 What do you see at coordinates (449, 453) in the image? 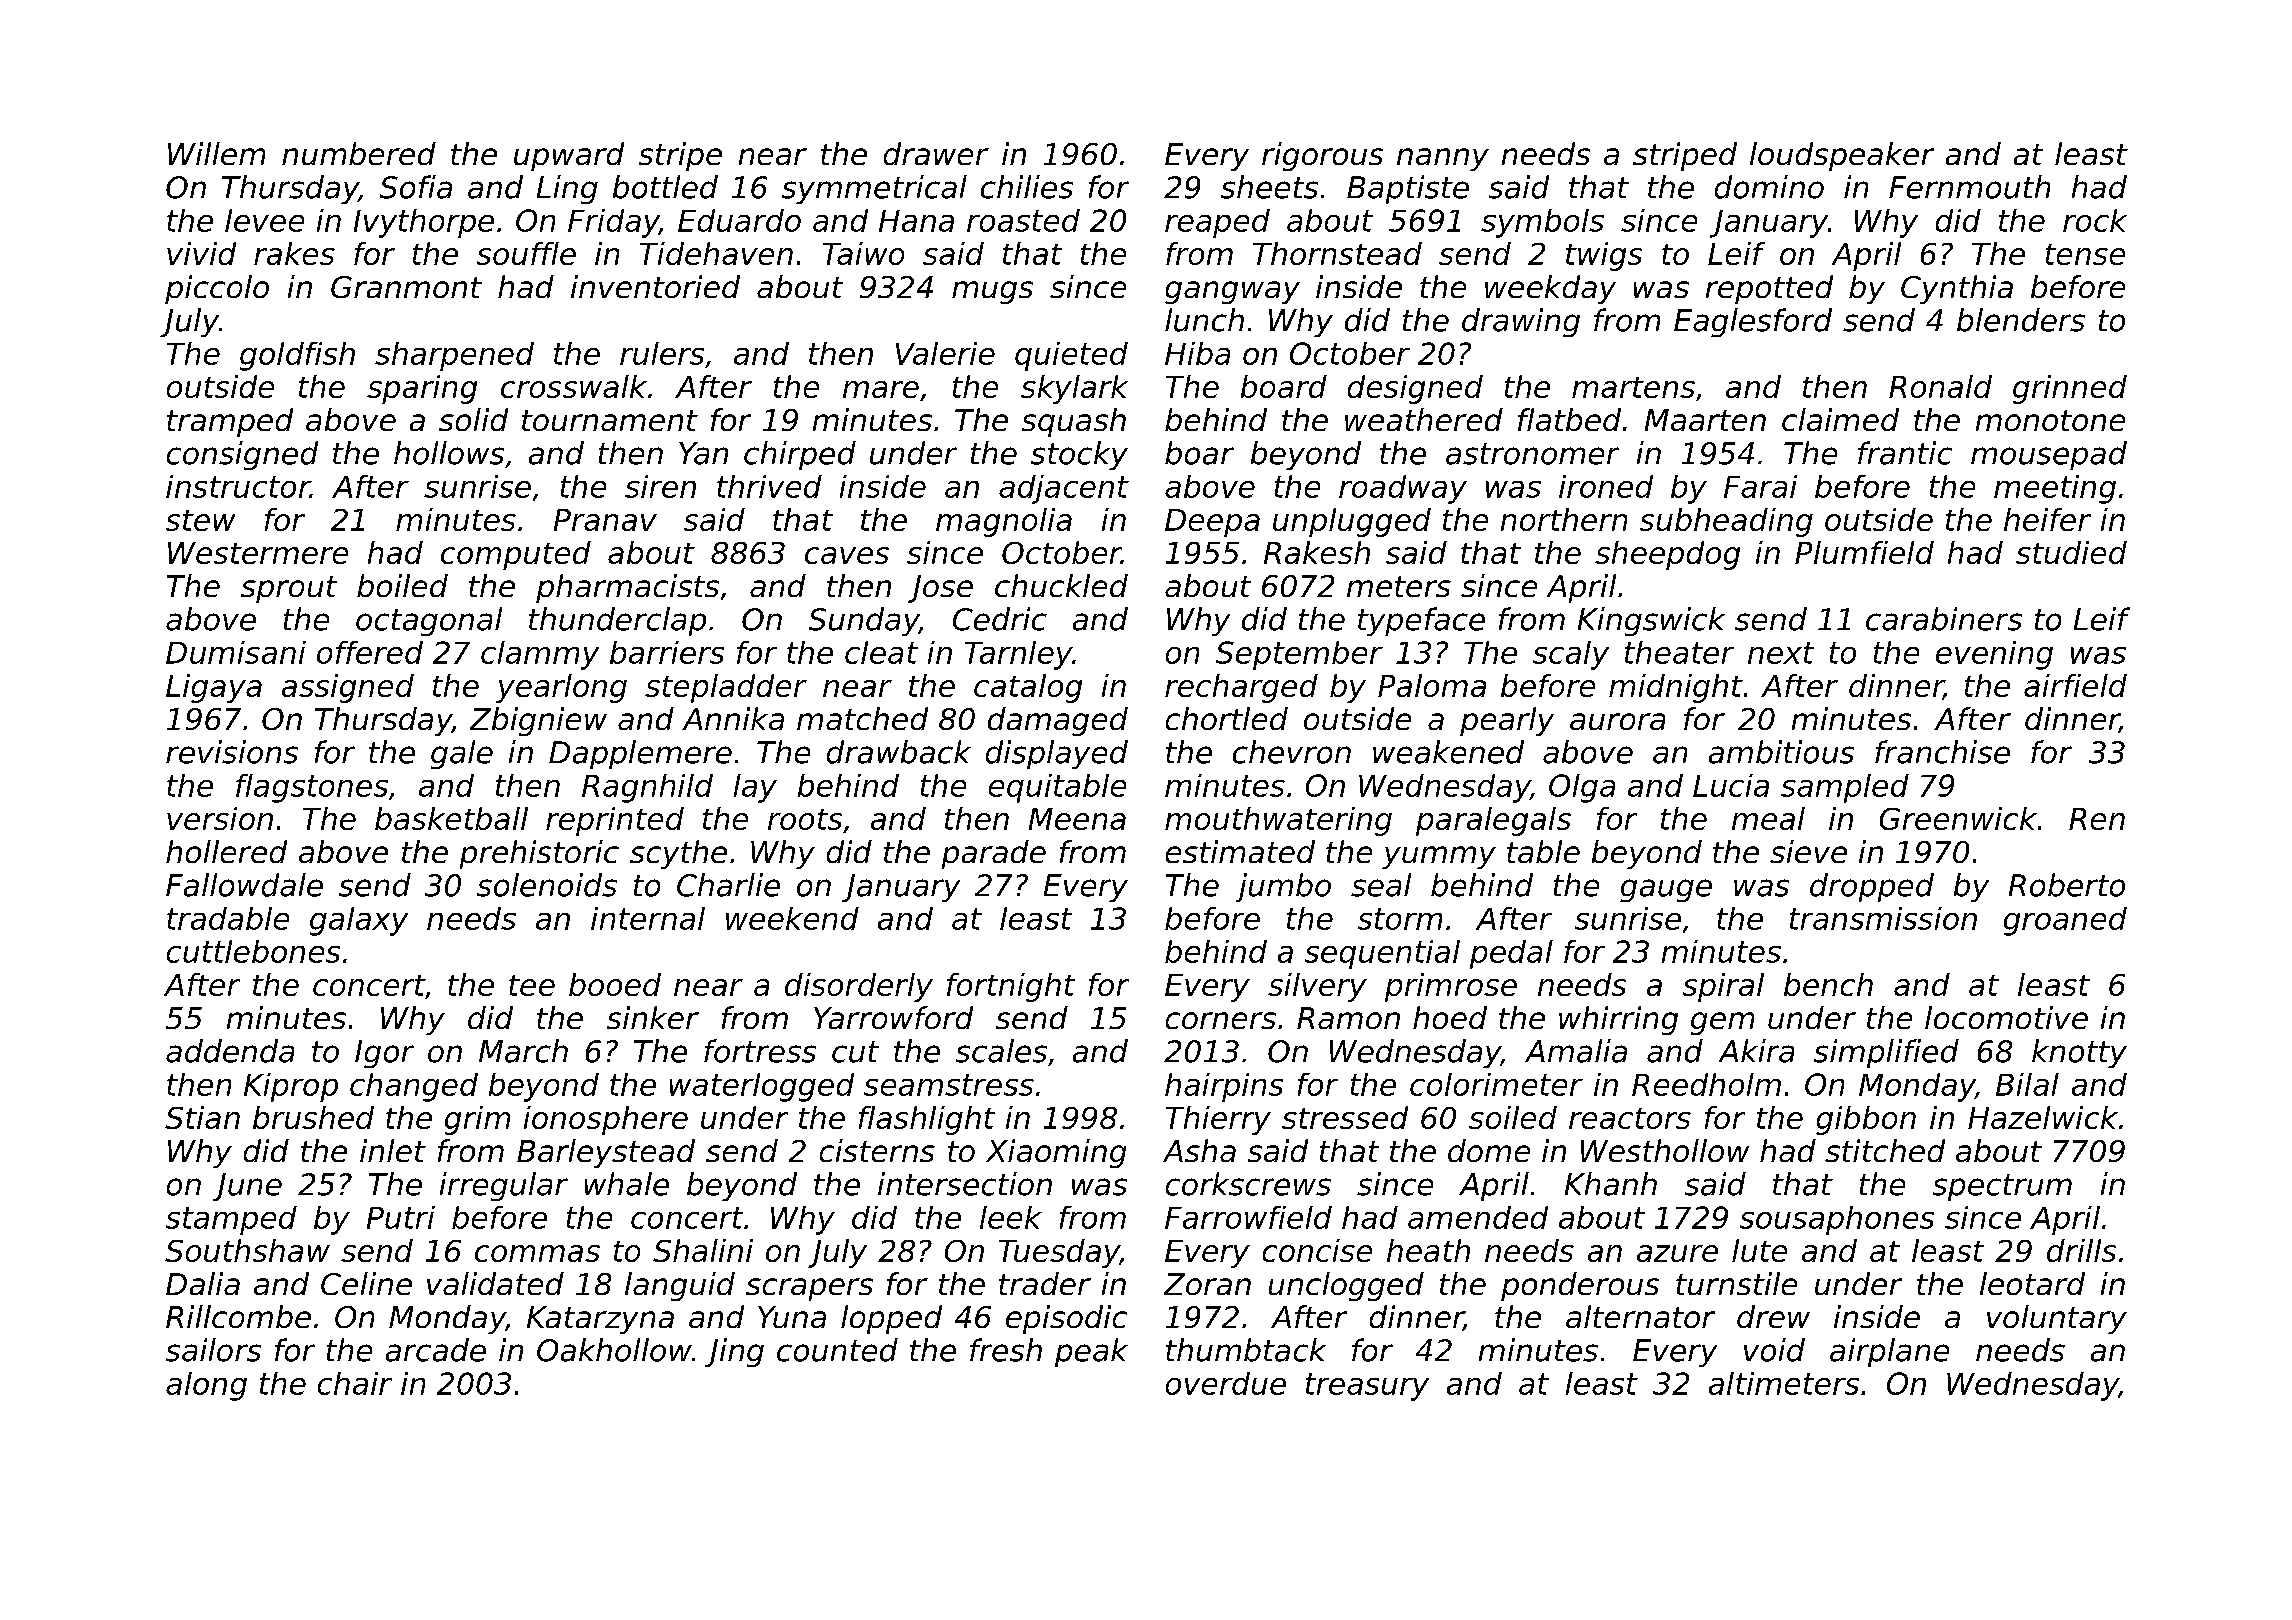
I see `hollows` at bounding box center [449, 453].
